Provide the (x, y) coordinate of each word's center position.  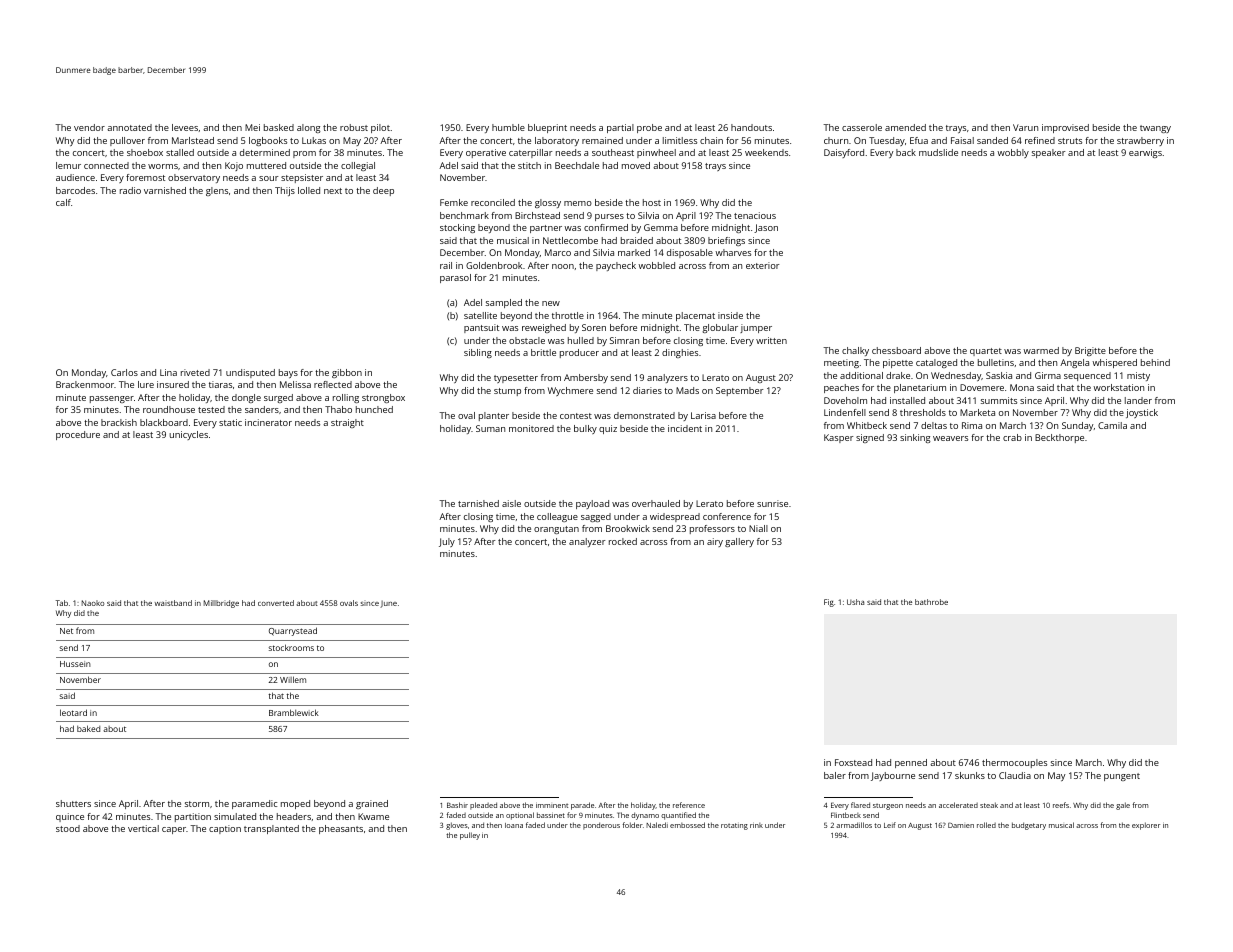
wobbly (1013, 153)
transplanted (271, 829)
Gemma (661, 227)
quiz (608, 429)
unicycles (188, 435)
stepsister (302, 178)
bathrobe (931, 602)
